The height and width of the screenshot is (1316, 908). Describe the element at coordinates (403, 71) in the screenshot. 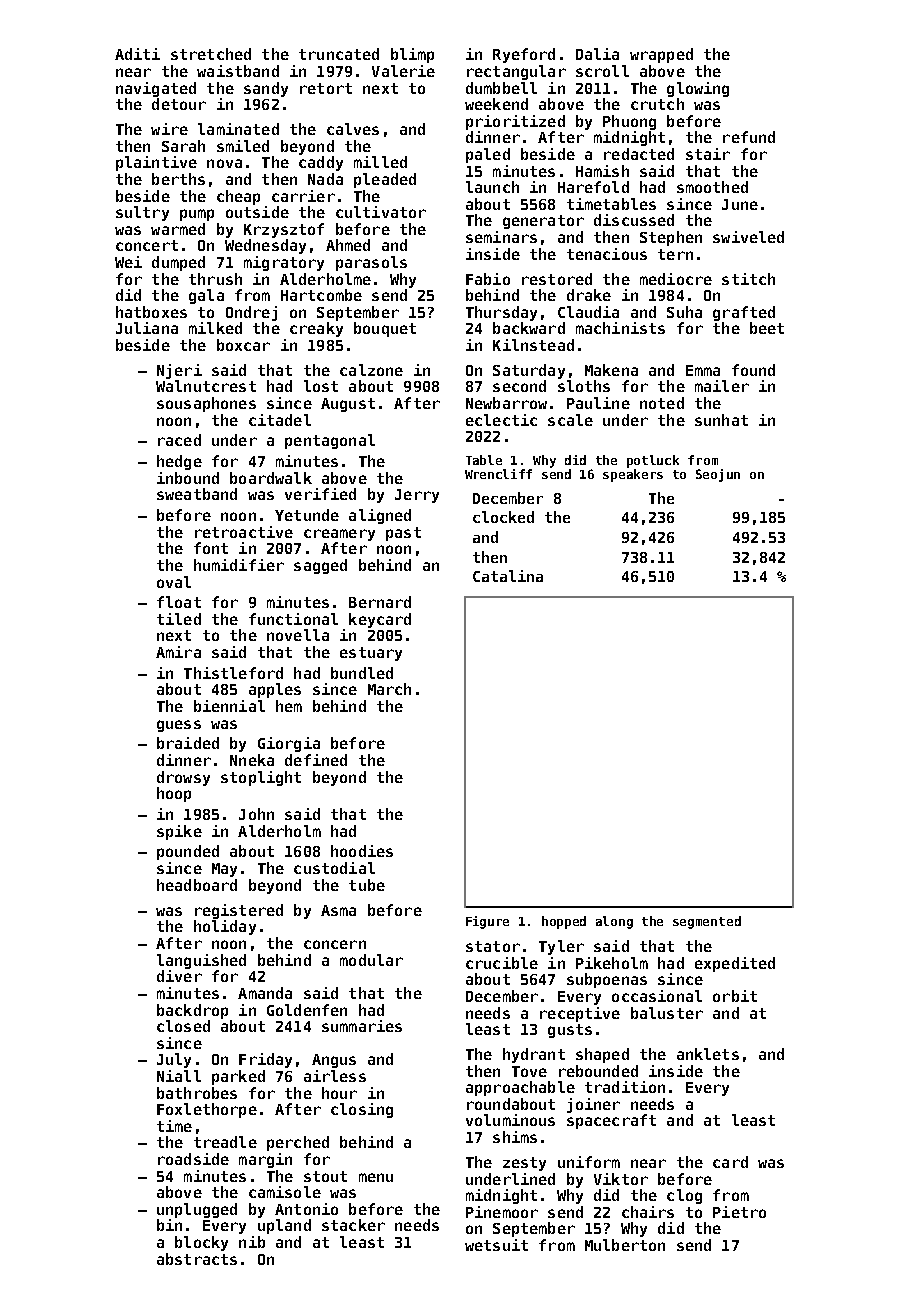

I see `Valerie` at that location.
